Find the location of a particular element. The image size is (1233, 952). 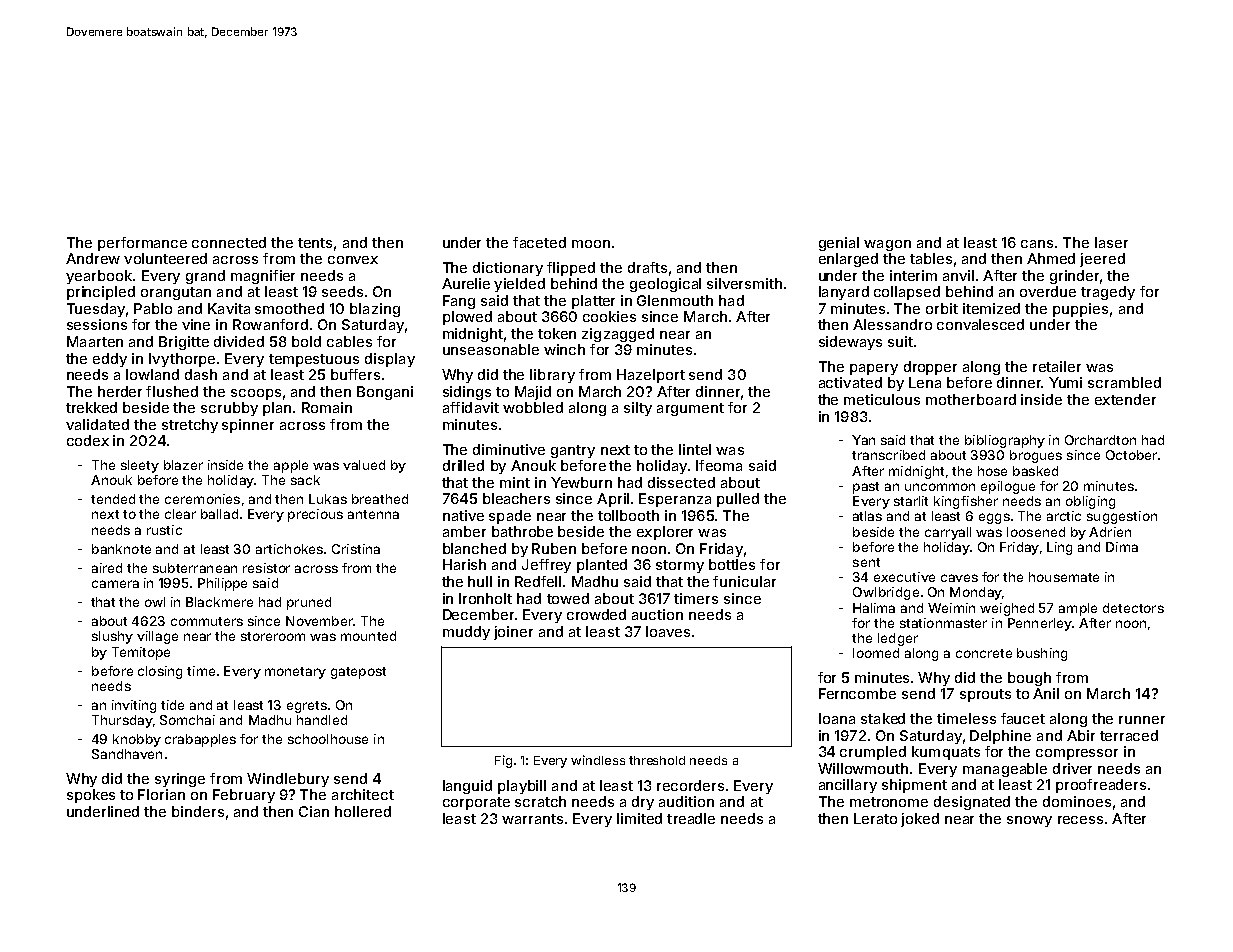

moon is located at coordinates (591, 244).
